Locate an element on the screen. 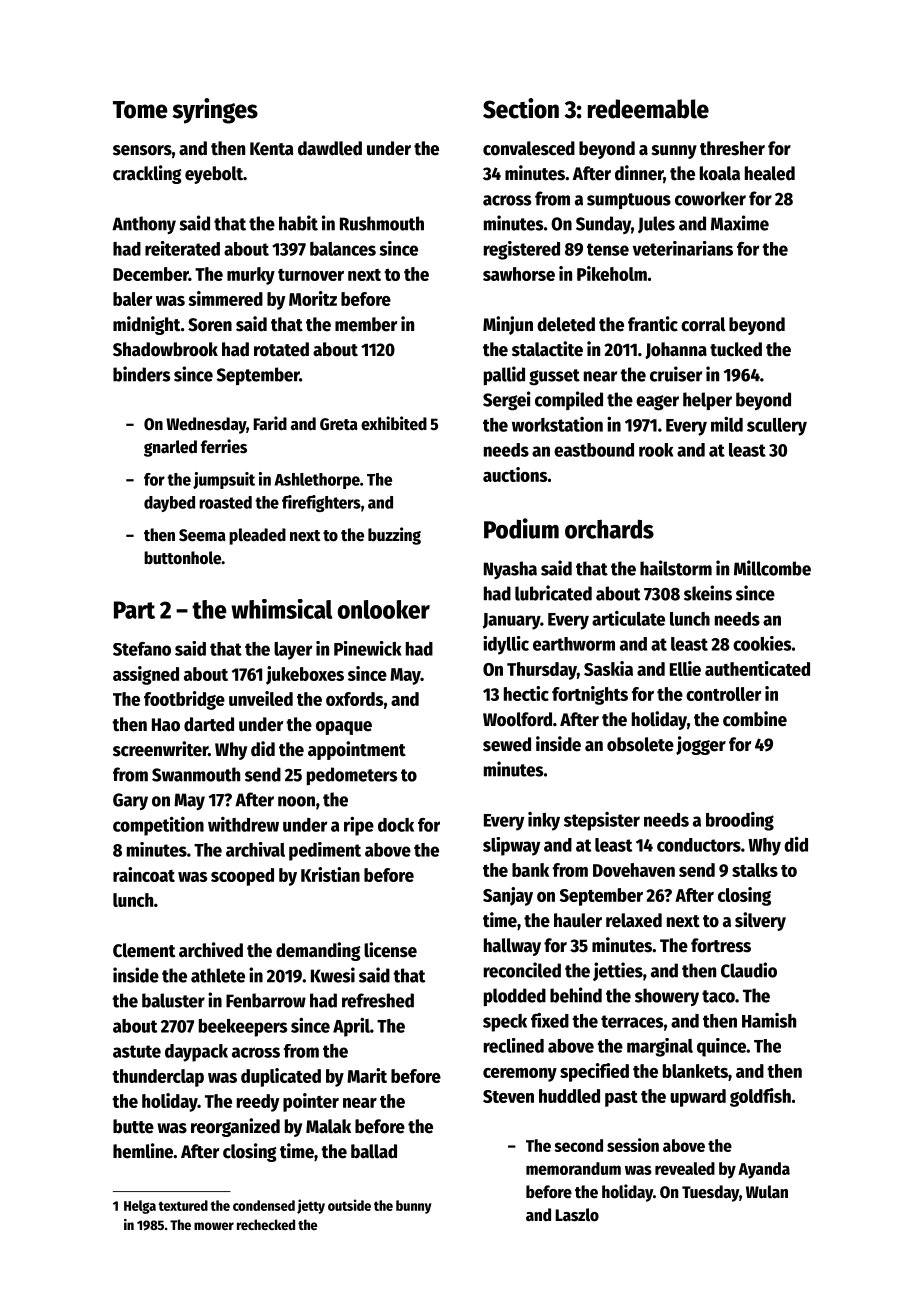 This screenshot has height=1314, width=924. silvery is located at coordinates (760, 921).
